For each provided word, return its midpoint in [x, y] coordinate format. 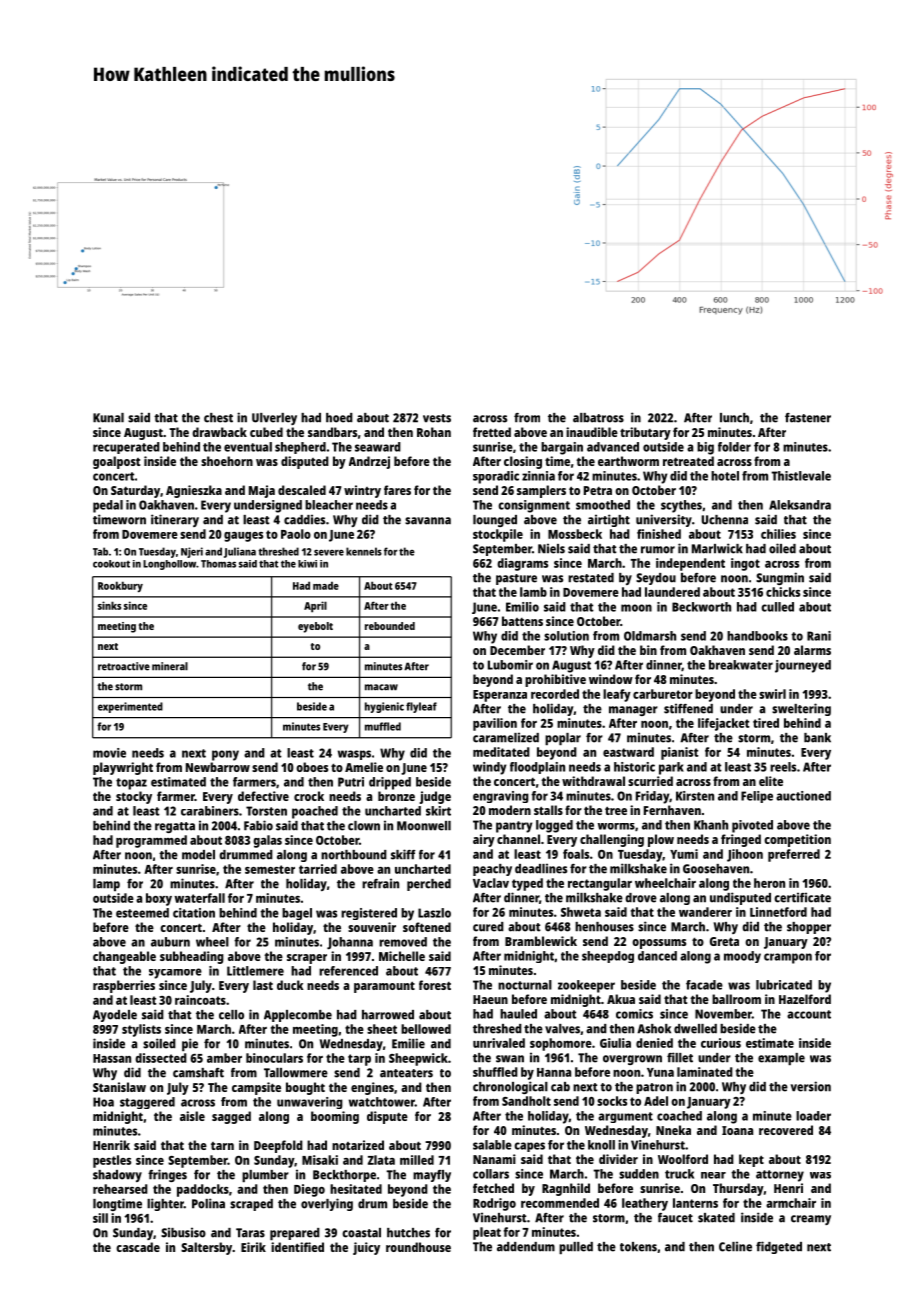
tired [766, 723]
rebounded [390, 626]
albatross [598, 418]
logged [554, 826]
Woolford [683, 1159]
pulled [576, 1248]
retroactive [124, 666]
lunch [734, 418]
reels [783, 767]
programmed [151, 841]
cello [231, 1015]
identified [297, 1247]
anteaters [406, 1073]
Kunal [108, 418]
